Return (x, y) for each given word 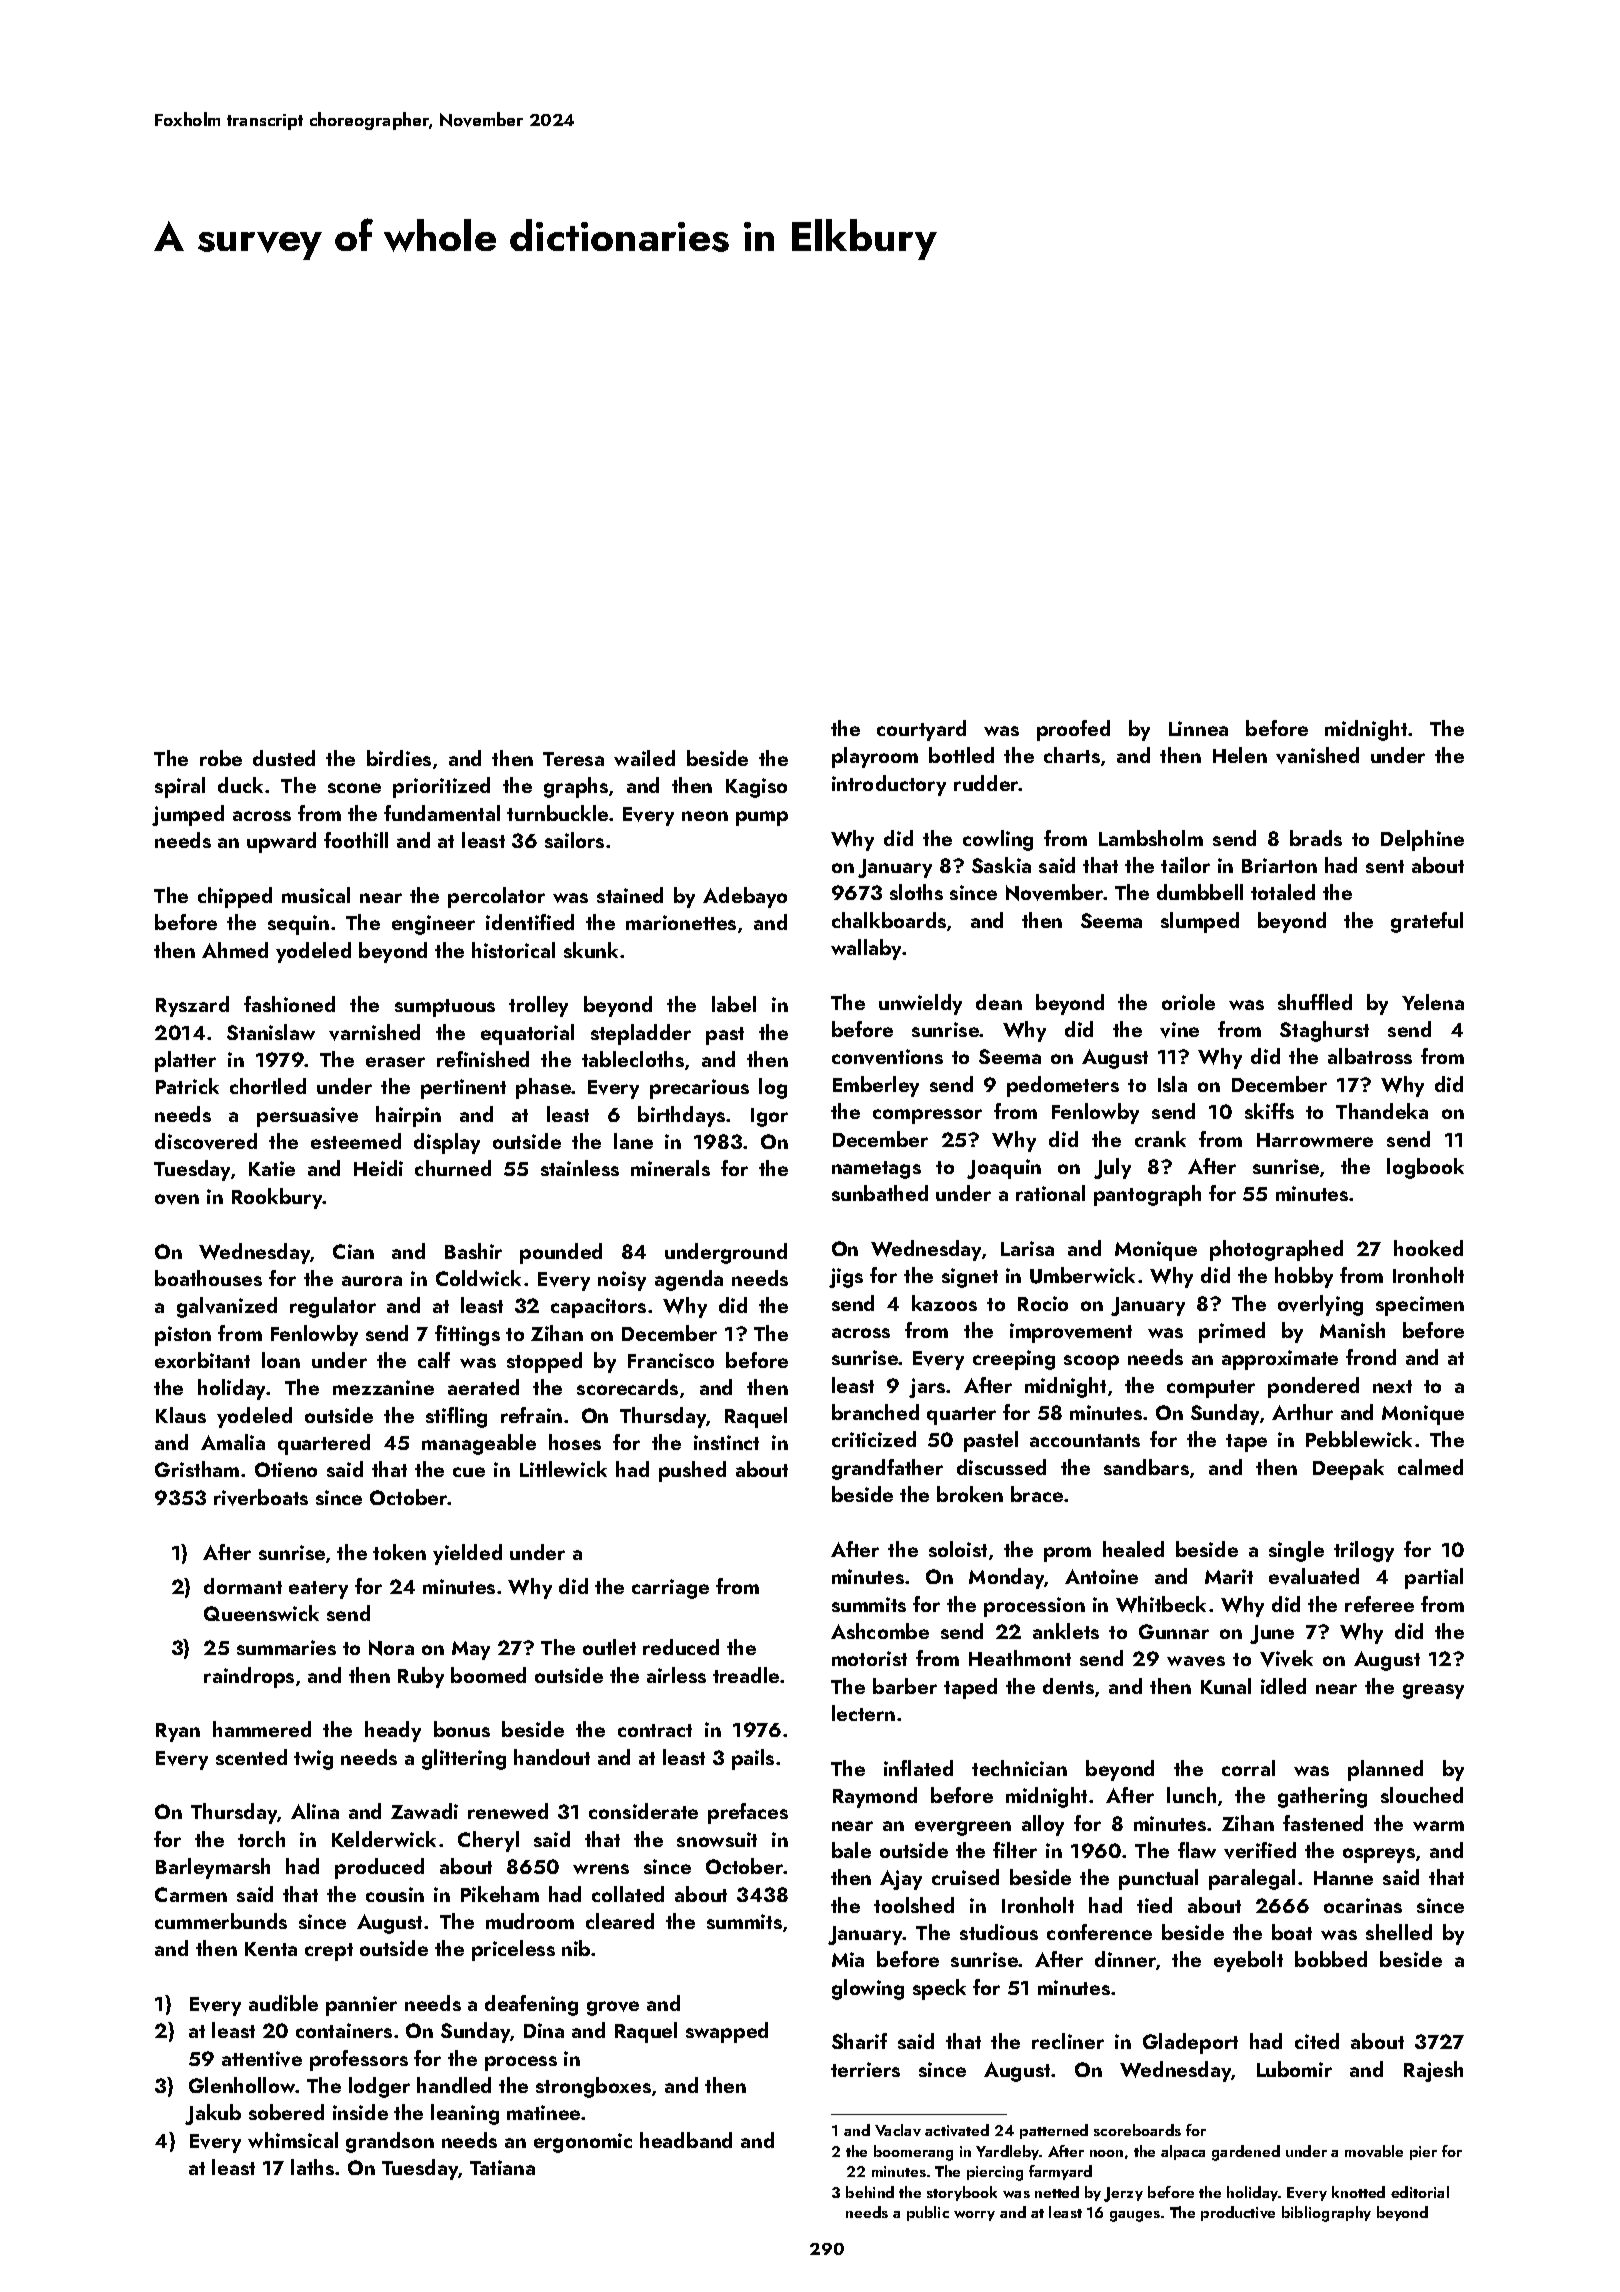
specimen (1420, 1306)
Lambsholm (1151, 838)
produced (379, 1868)
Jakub (213, 2114)
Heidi (378, 1168)
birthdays (681, 1116)
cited (1317, 2041)
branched (875, 1412)
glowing (868, 1989)
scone (354, 788)
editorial (1420, 2192)
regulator (333, 1307)
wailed (644, 758)
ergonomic (583, 2143)
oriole (1188, 1002)
